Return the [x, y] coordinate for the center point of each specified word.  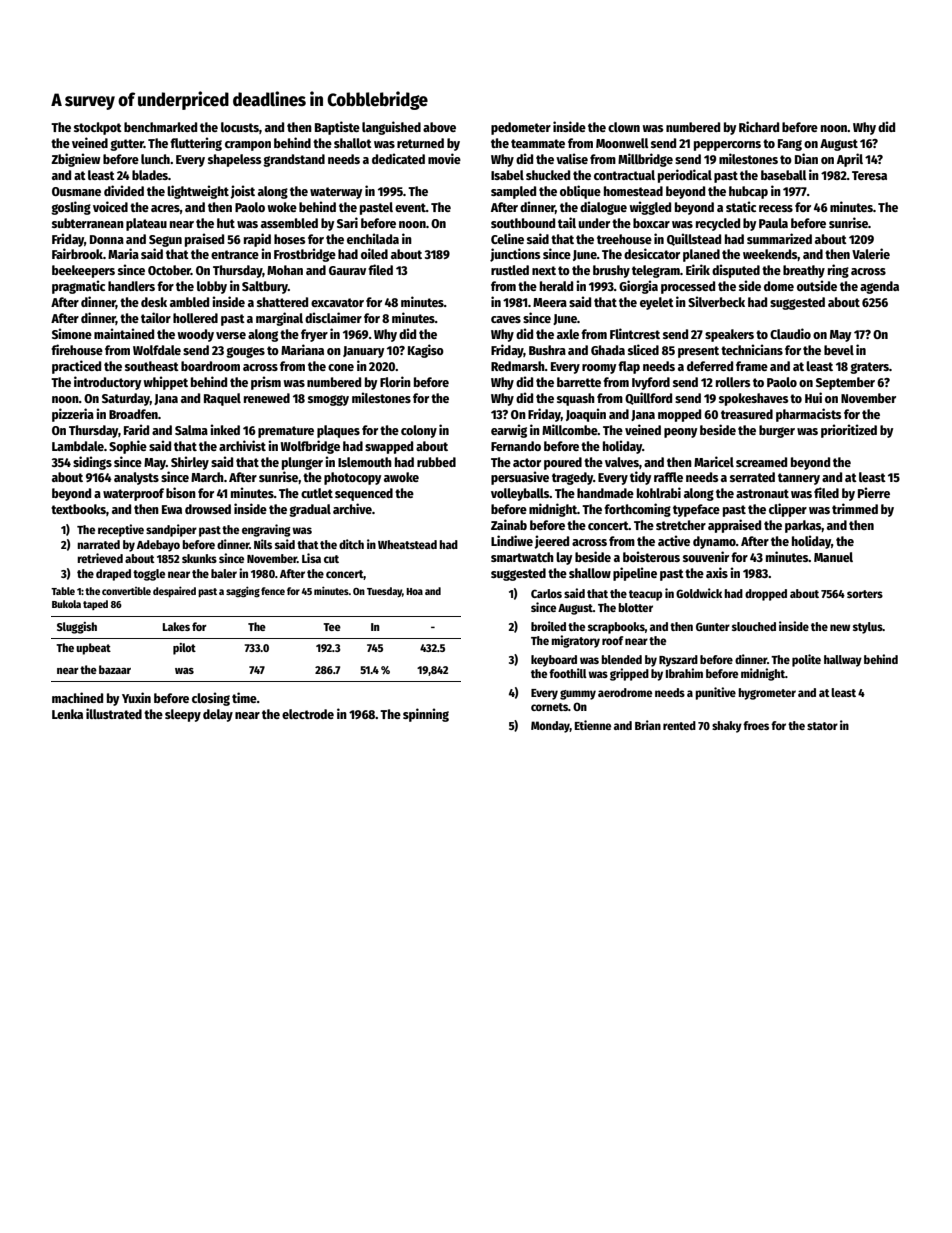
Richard [759, 126]
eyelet [657, 303]
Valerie [871, 253]
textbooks [78, 509]
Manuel [833, 557]
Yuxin [136, 697]
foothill [568, 673]
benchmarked [160, 127]
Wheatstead [407, 544]
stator [822, 726]
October [169, 270]
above [439, 127]
